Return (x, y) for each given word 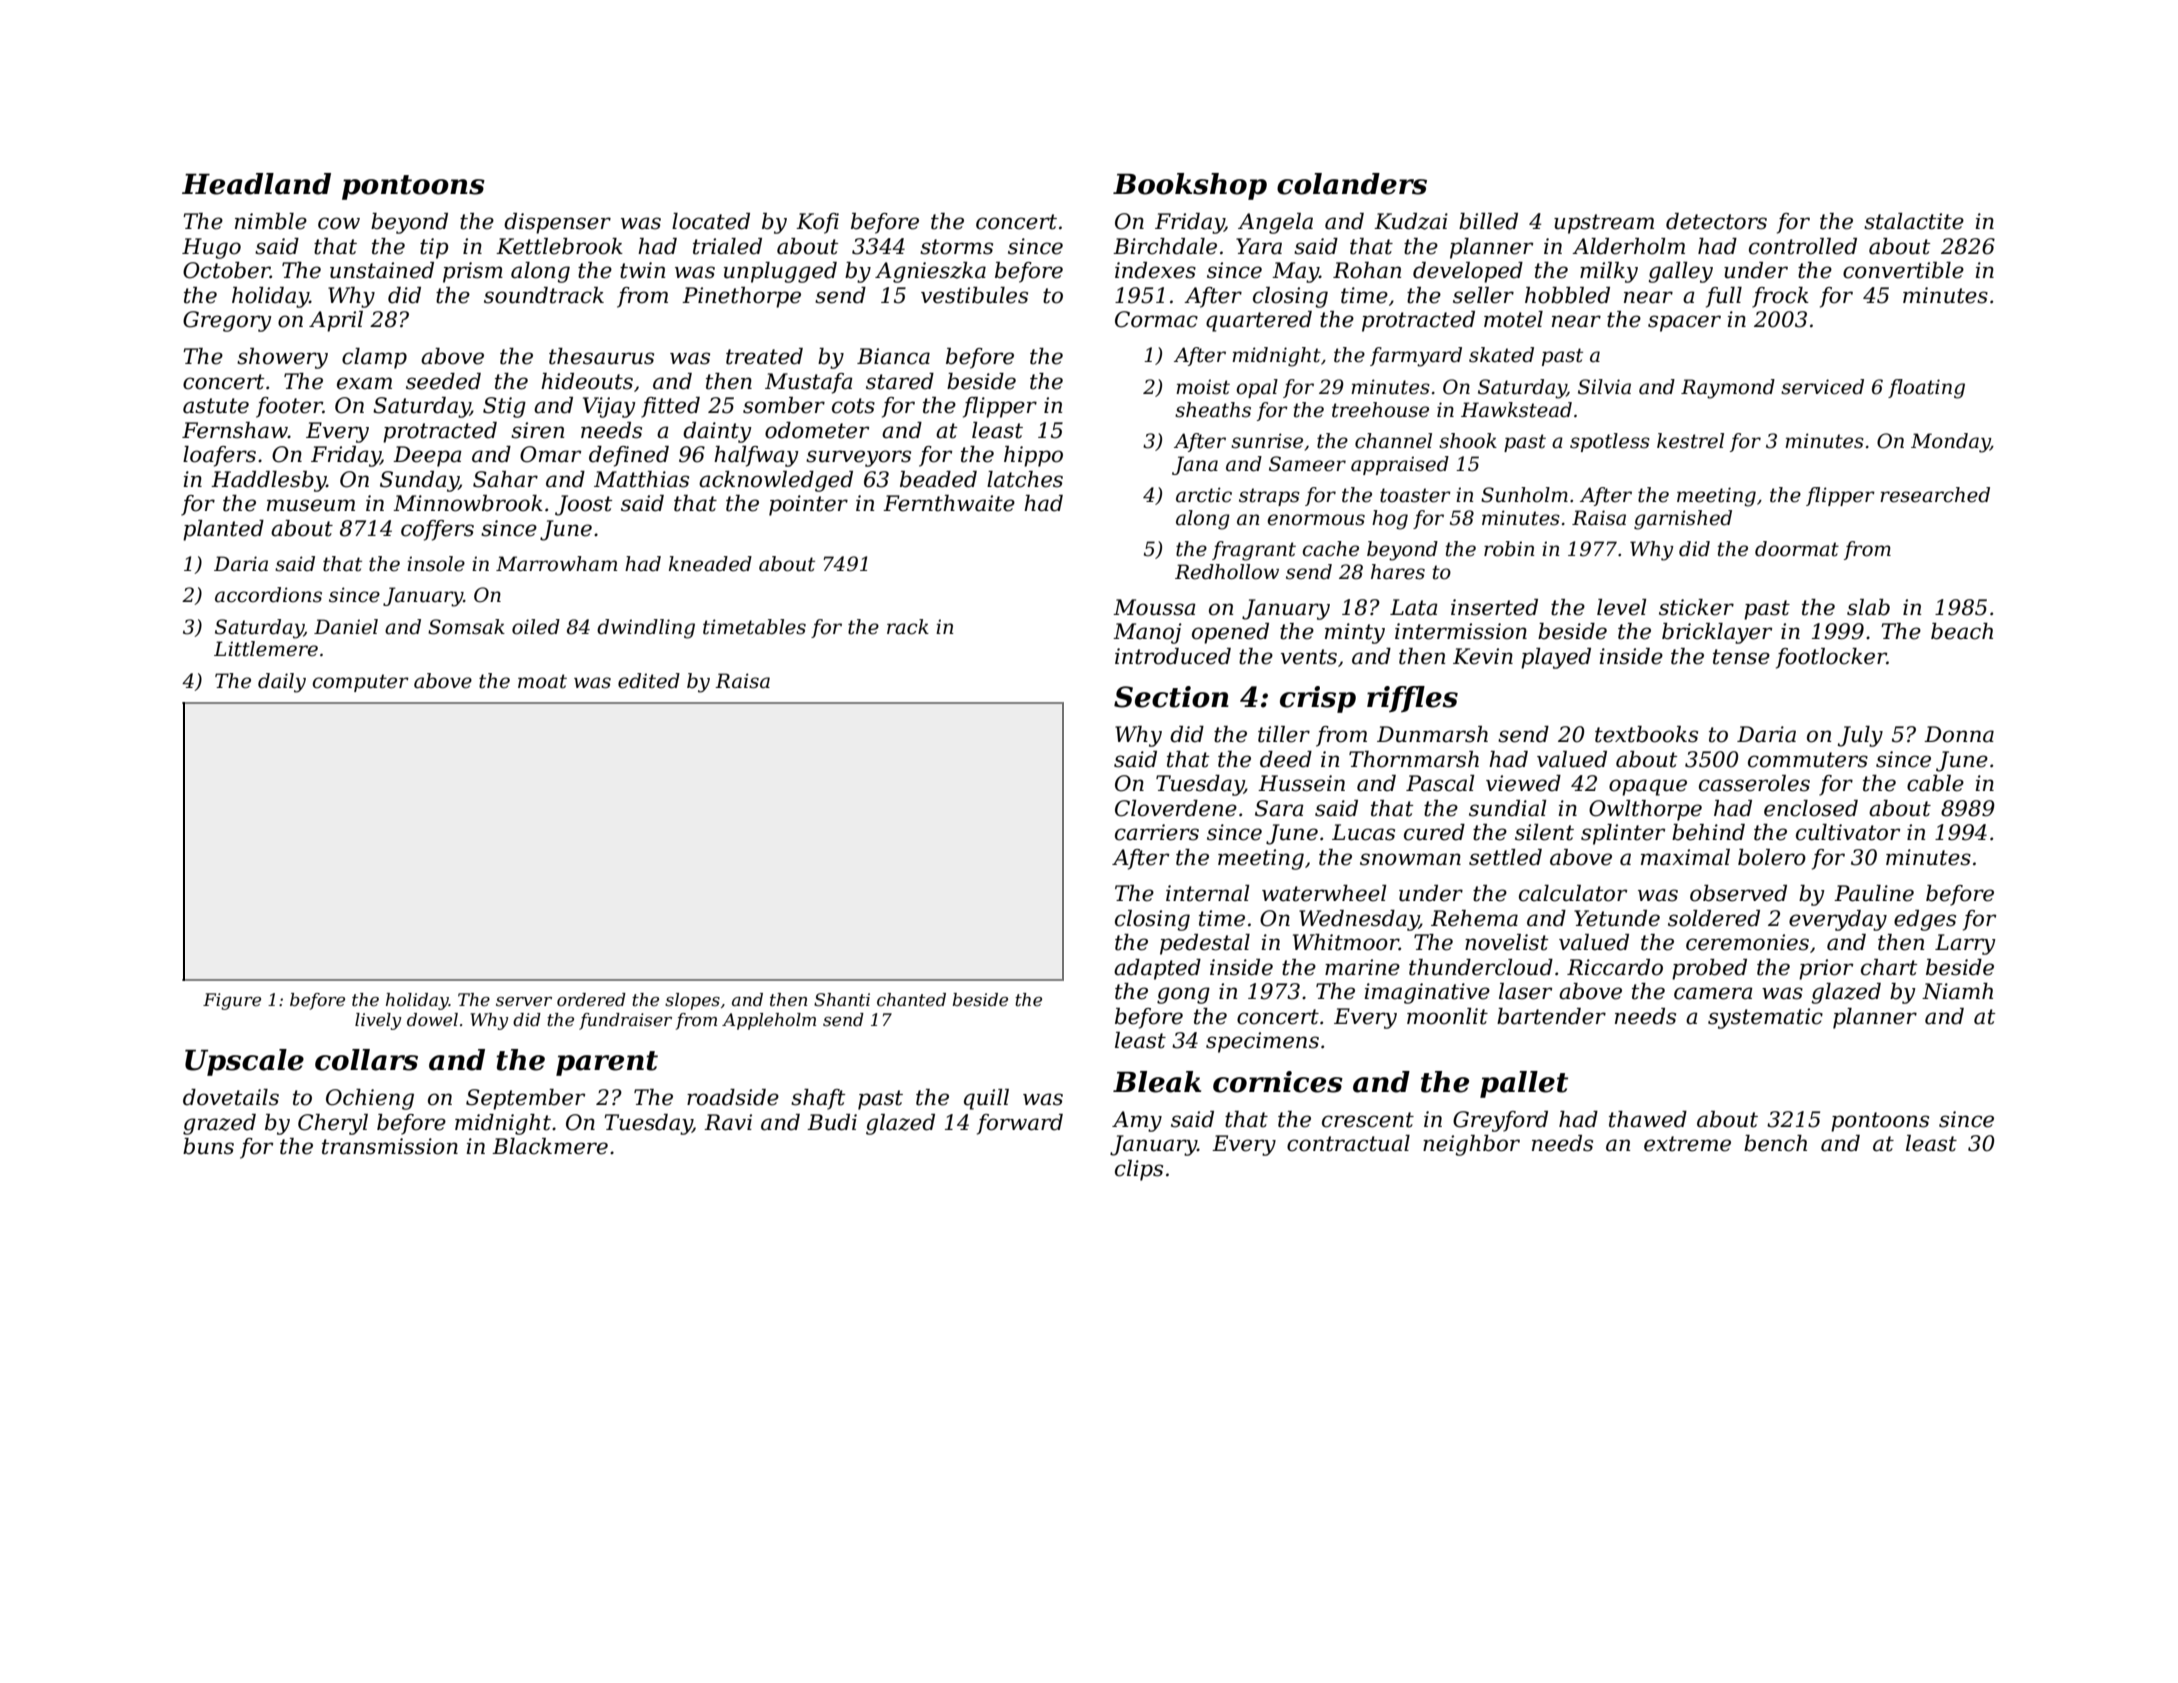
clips (1139, 1170)
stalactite (1914, 221)
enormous (1316, 520)
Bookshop (1190, 186)
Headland (256, 184)
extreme (1687, 1144)
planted (223, 530)
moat (542, 681)
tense (1741, 657)
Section (1171, 697)
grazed (219, 1124)
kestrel (1690, 441)
